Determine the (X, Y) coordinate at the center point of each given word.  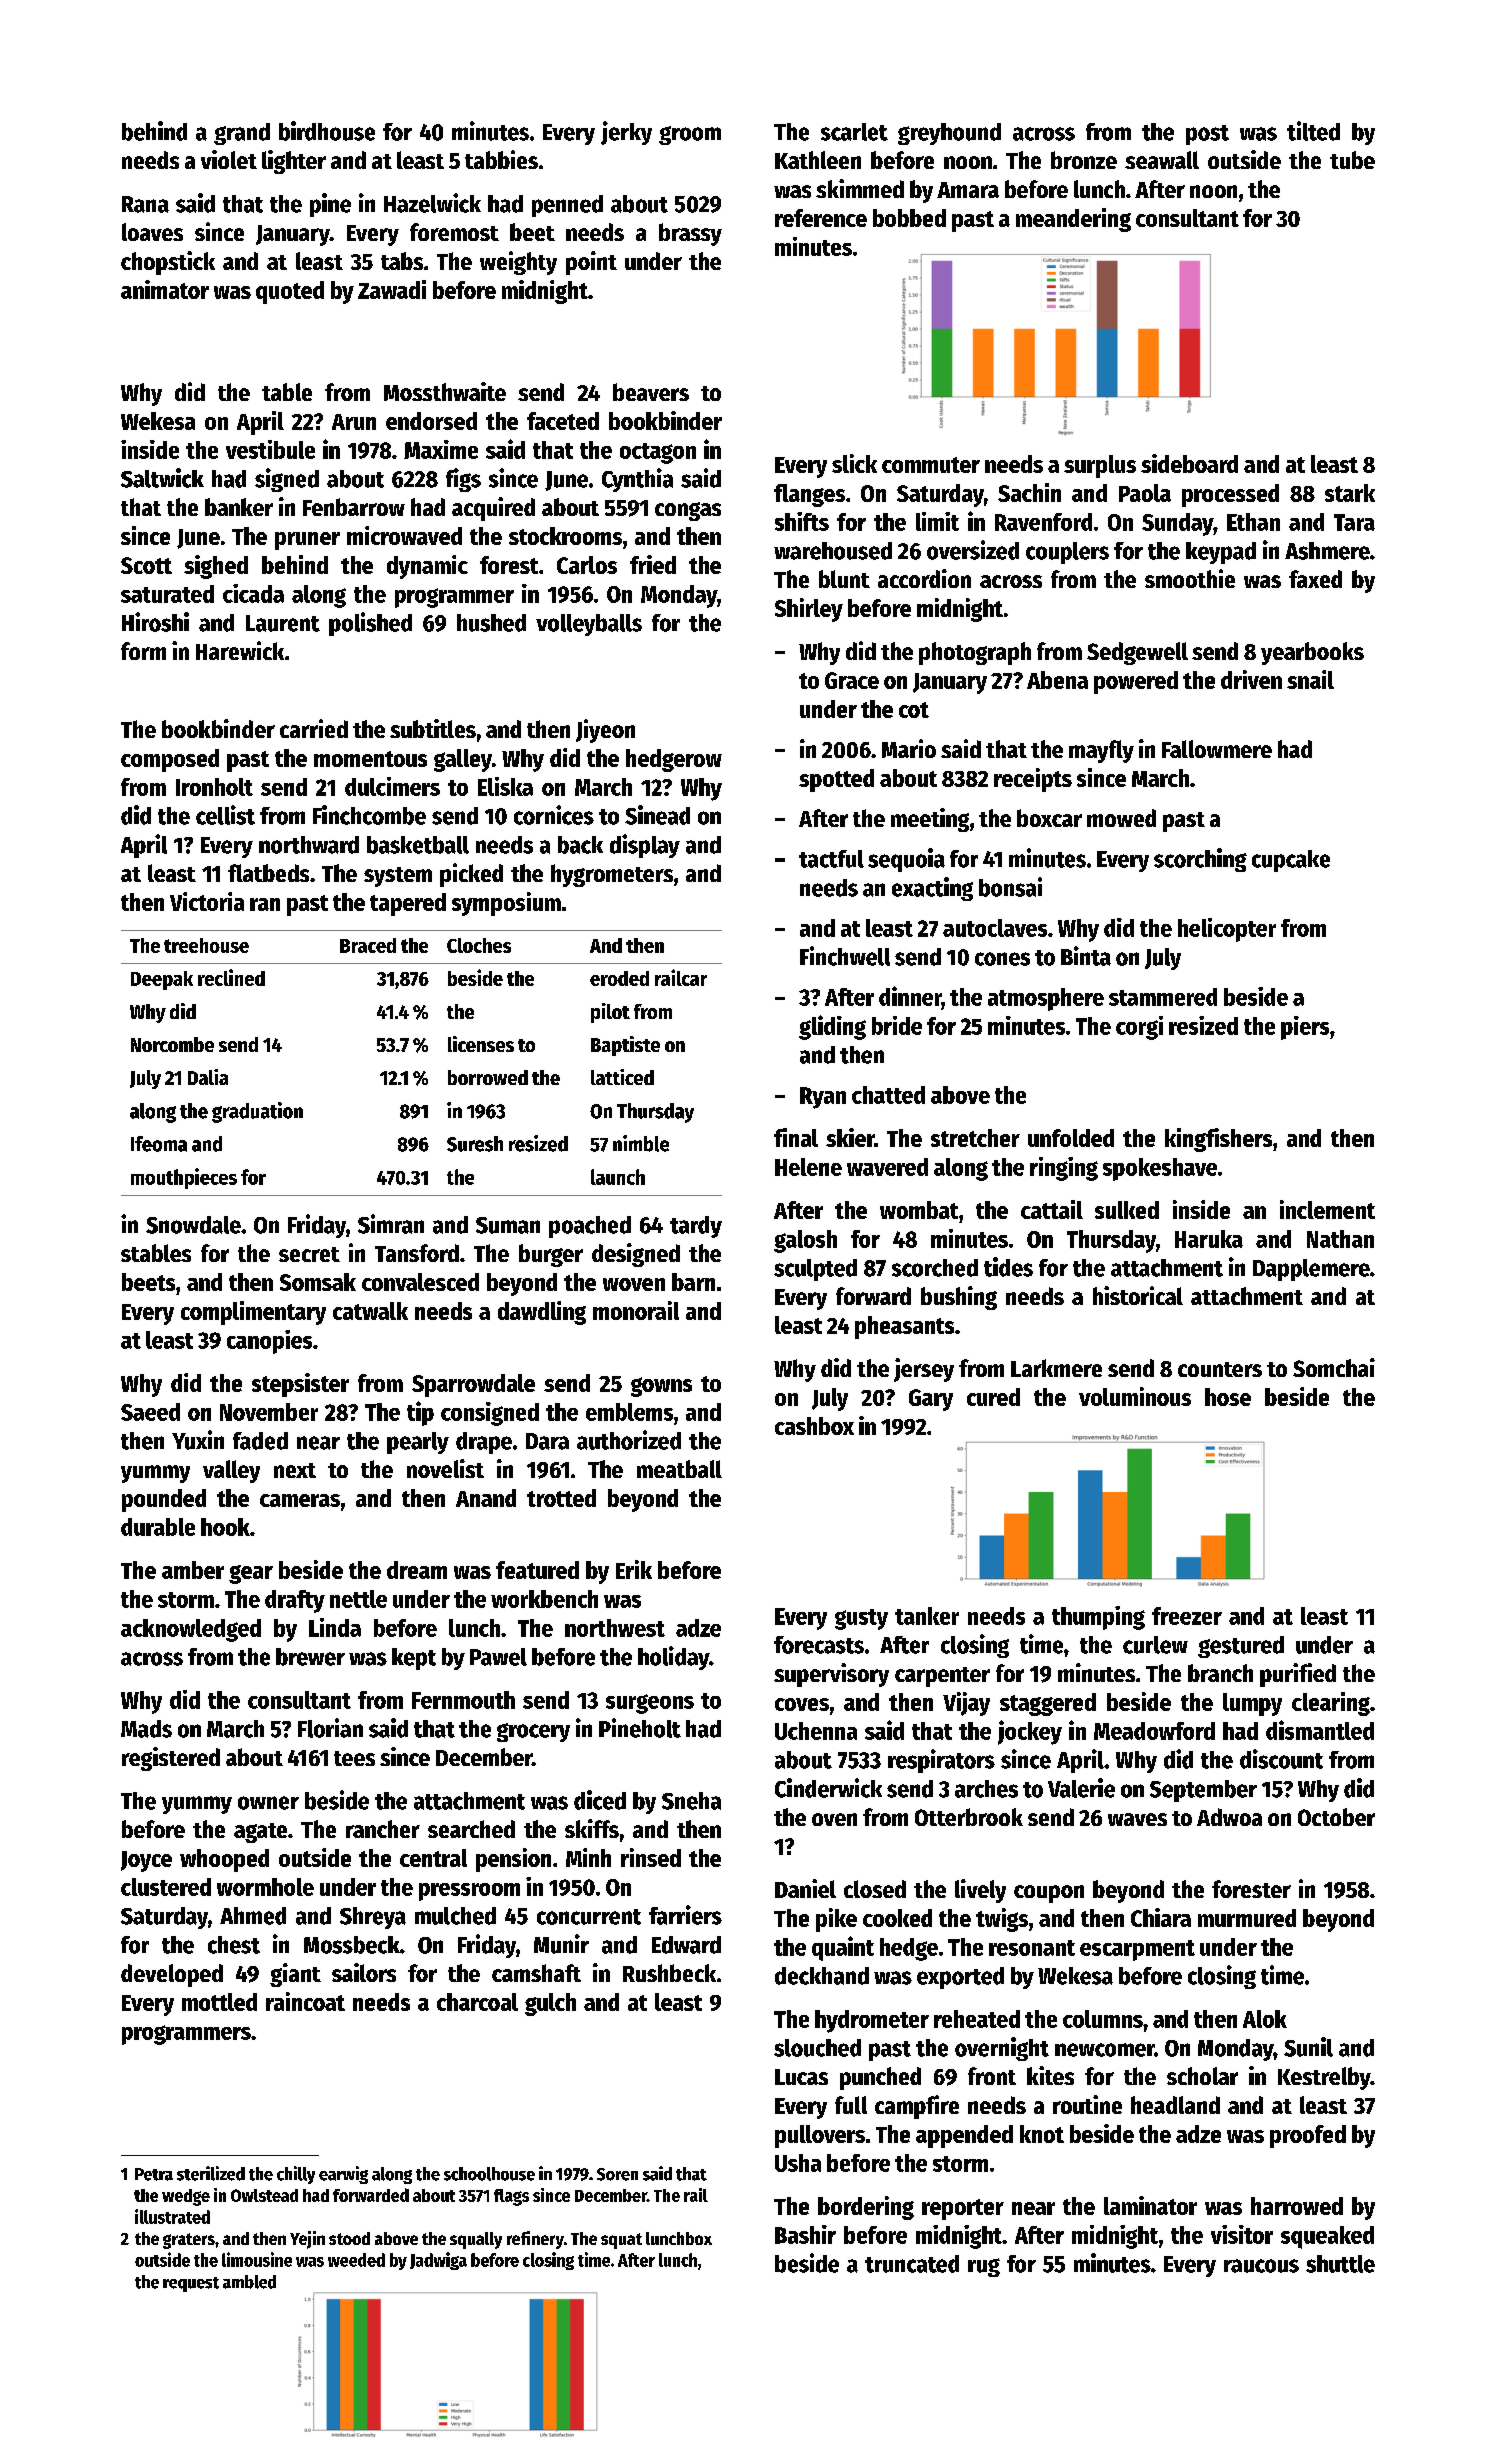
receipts (1033, 780)
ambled (249, 2282)
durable (158, 1527)
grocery (533, 1732)
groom (690, 135)
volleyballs (589, 625)
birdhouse (327, 131)
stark (1350, 493)
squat (621, 2241)
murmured (1247, 1918)
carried (314, 728)
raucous (1261, 2266)
